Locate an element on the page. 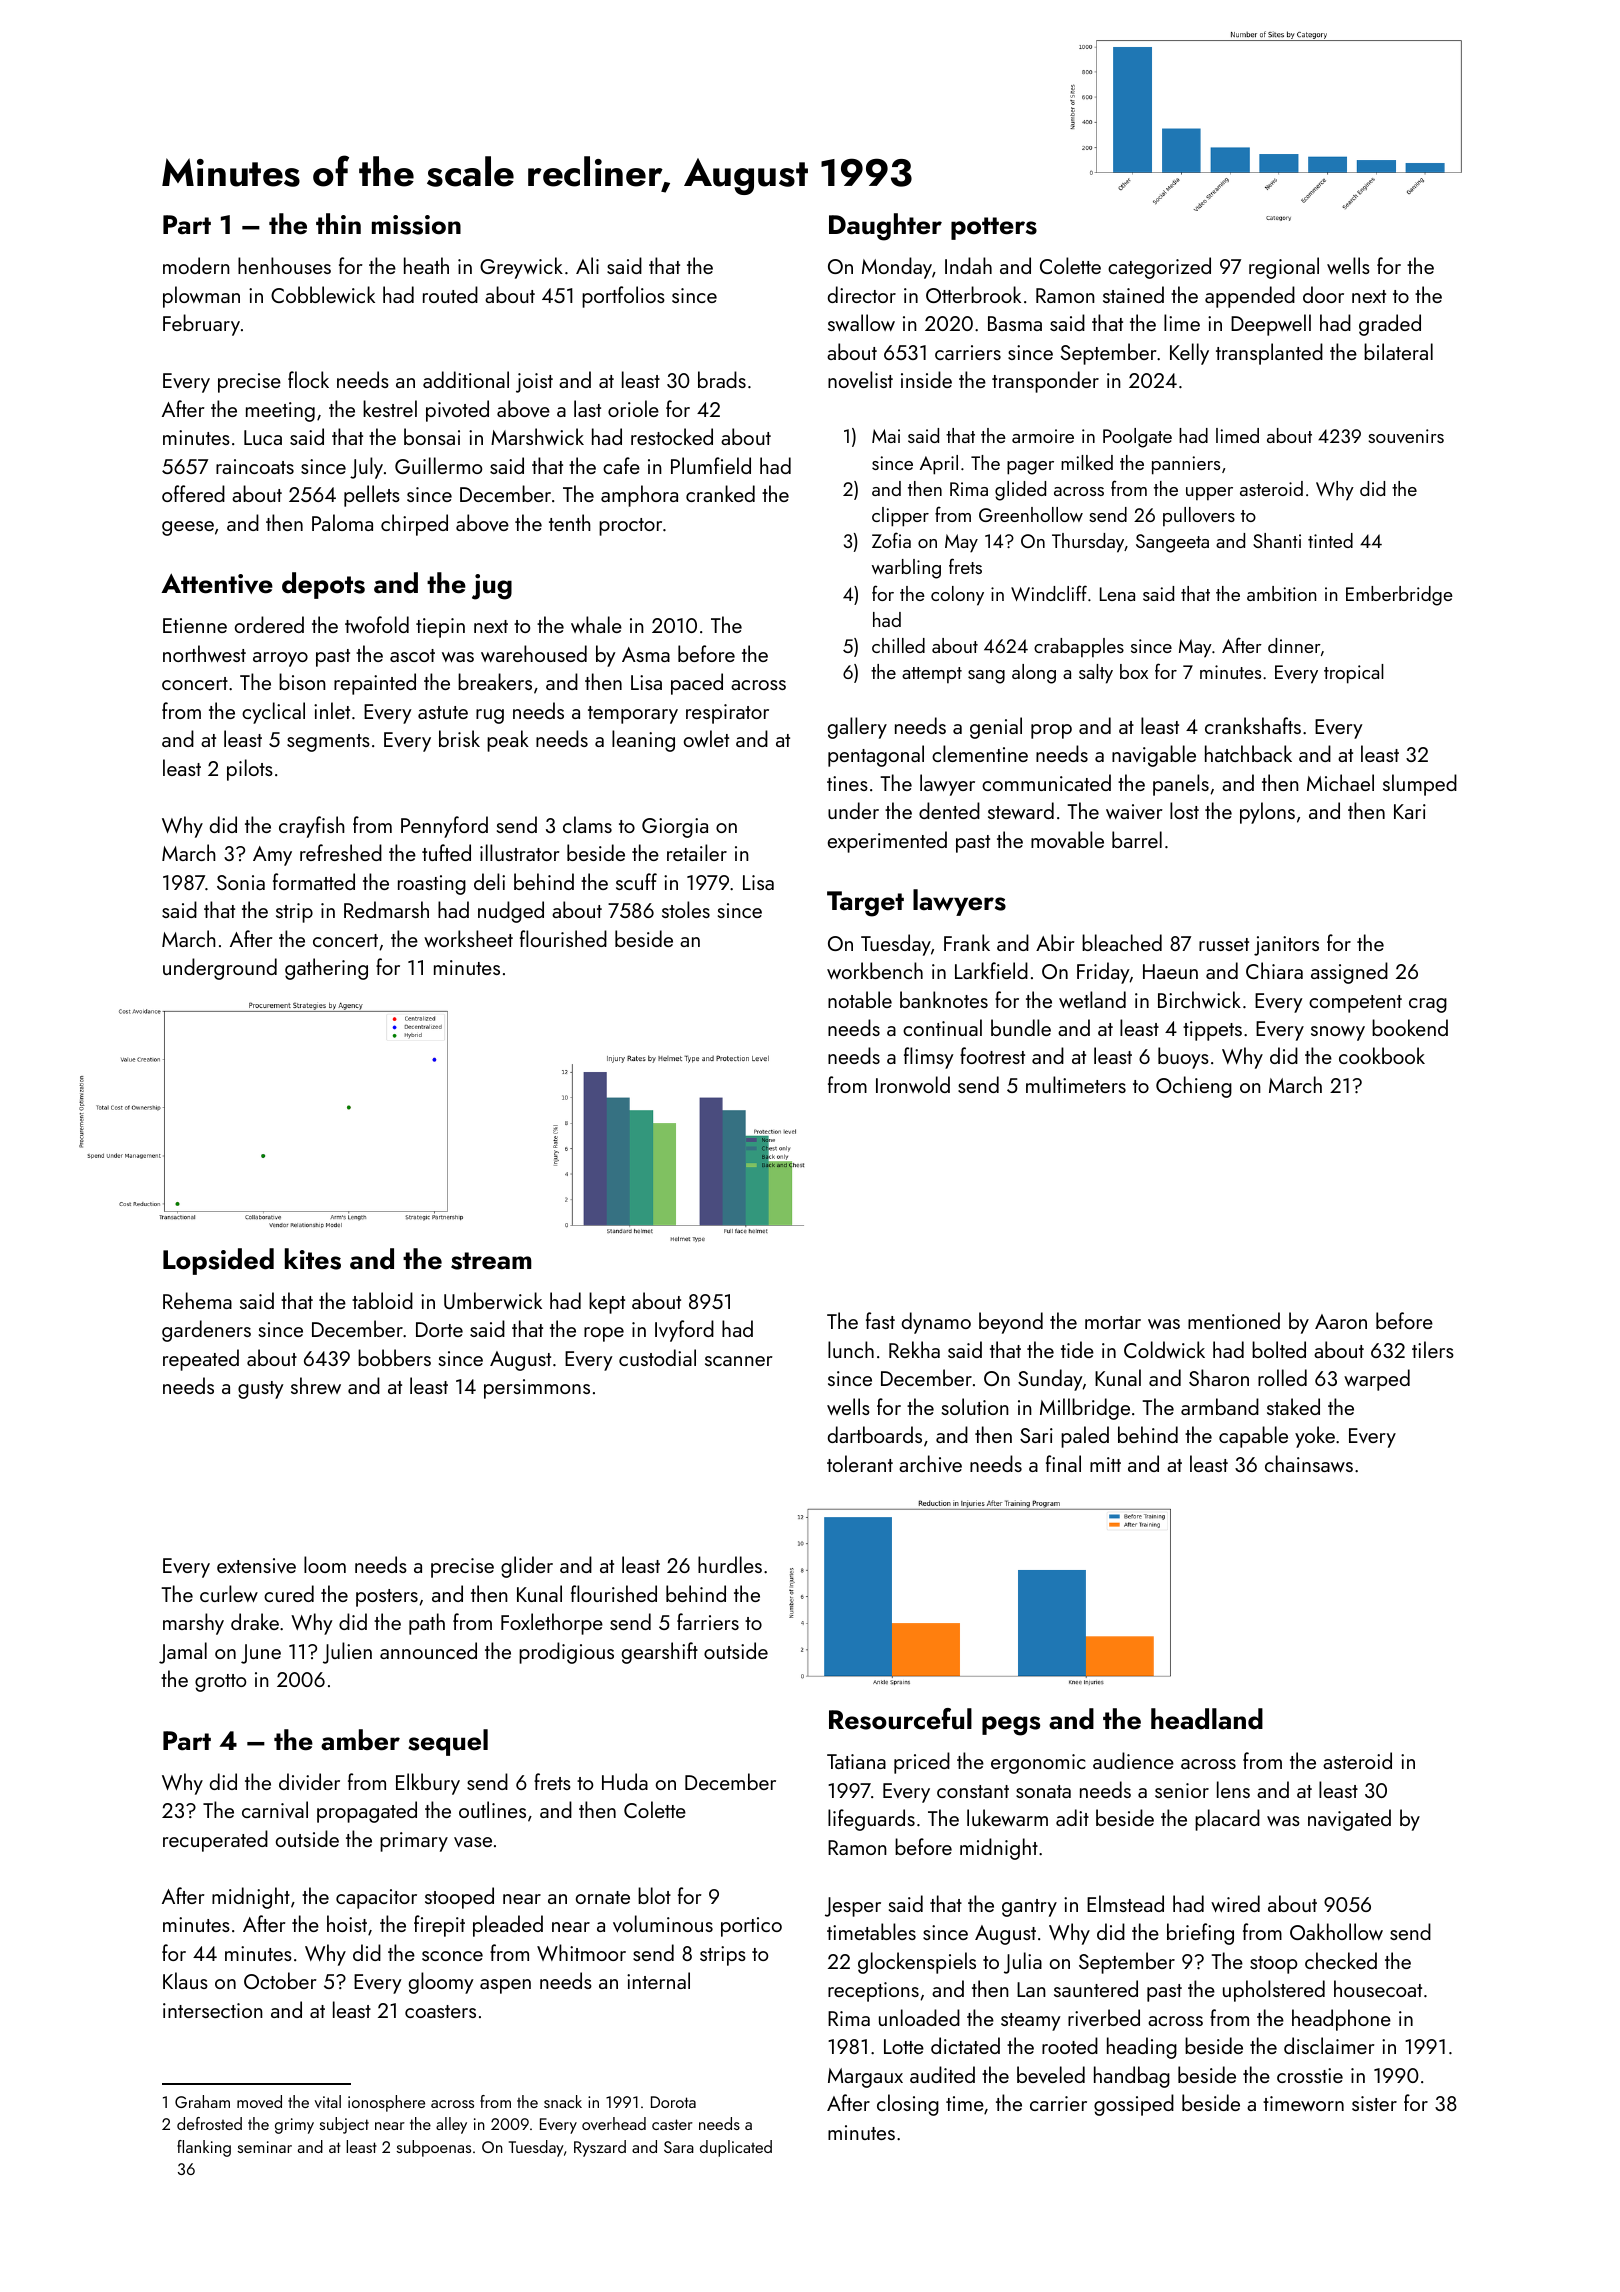  sauntered is located at coordinates (1096, 1988).
